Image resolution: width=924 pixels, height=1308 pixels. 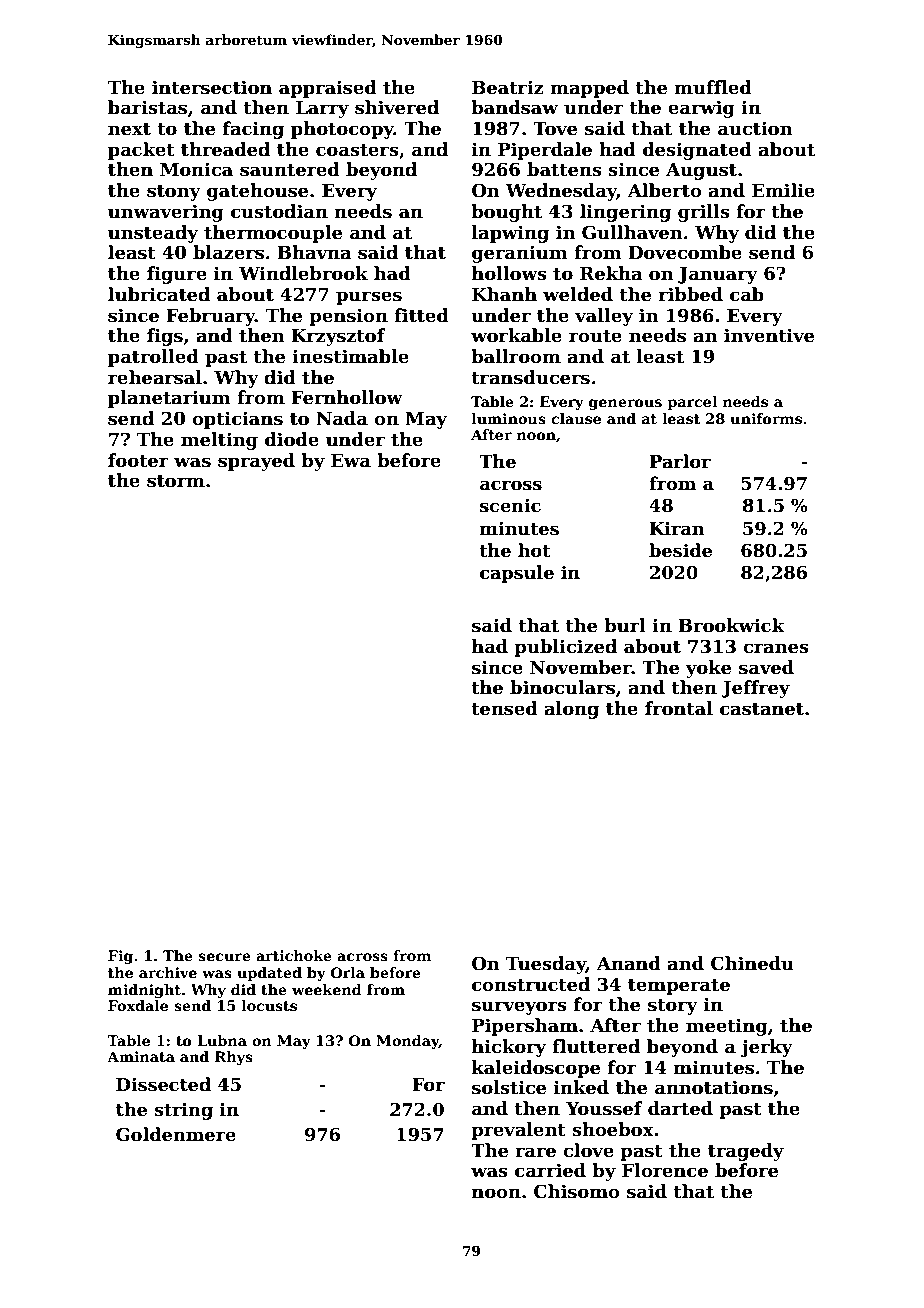 What do you see at coordinates (673, 1007) in the screenshot?
I see `story` at bounding box center [673, 1007].
